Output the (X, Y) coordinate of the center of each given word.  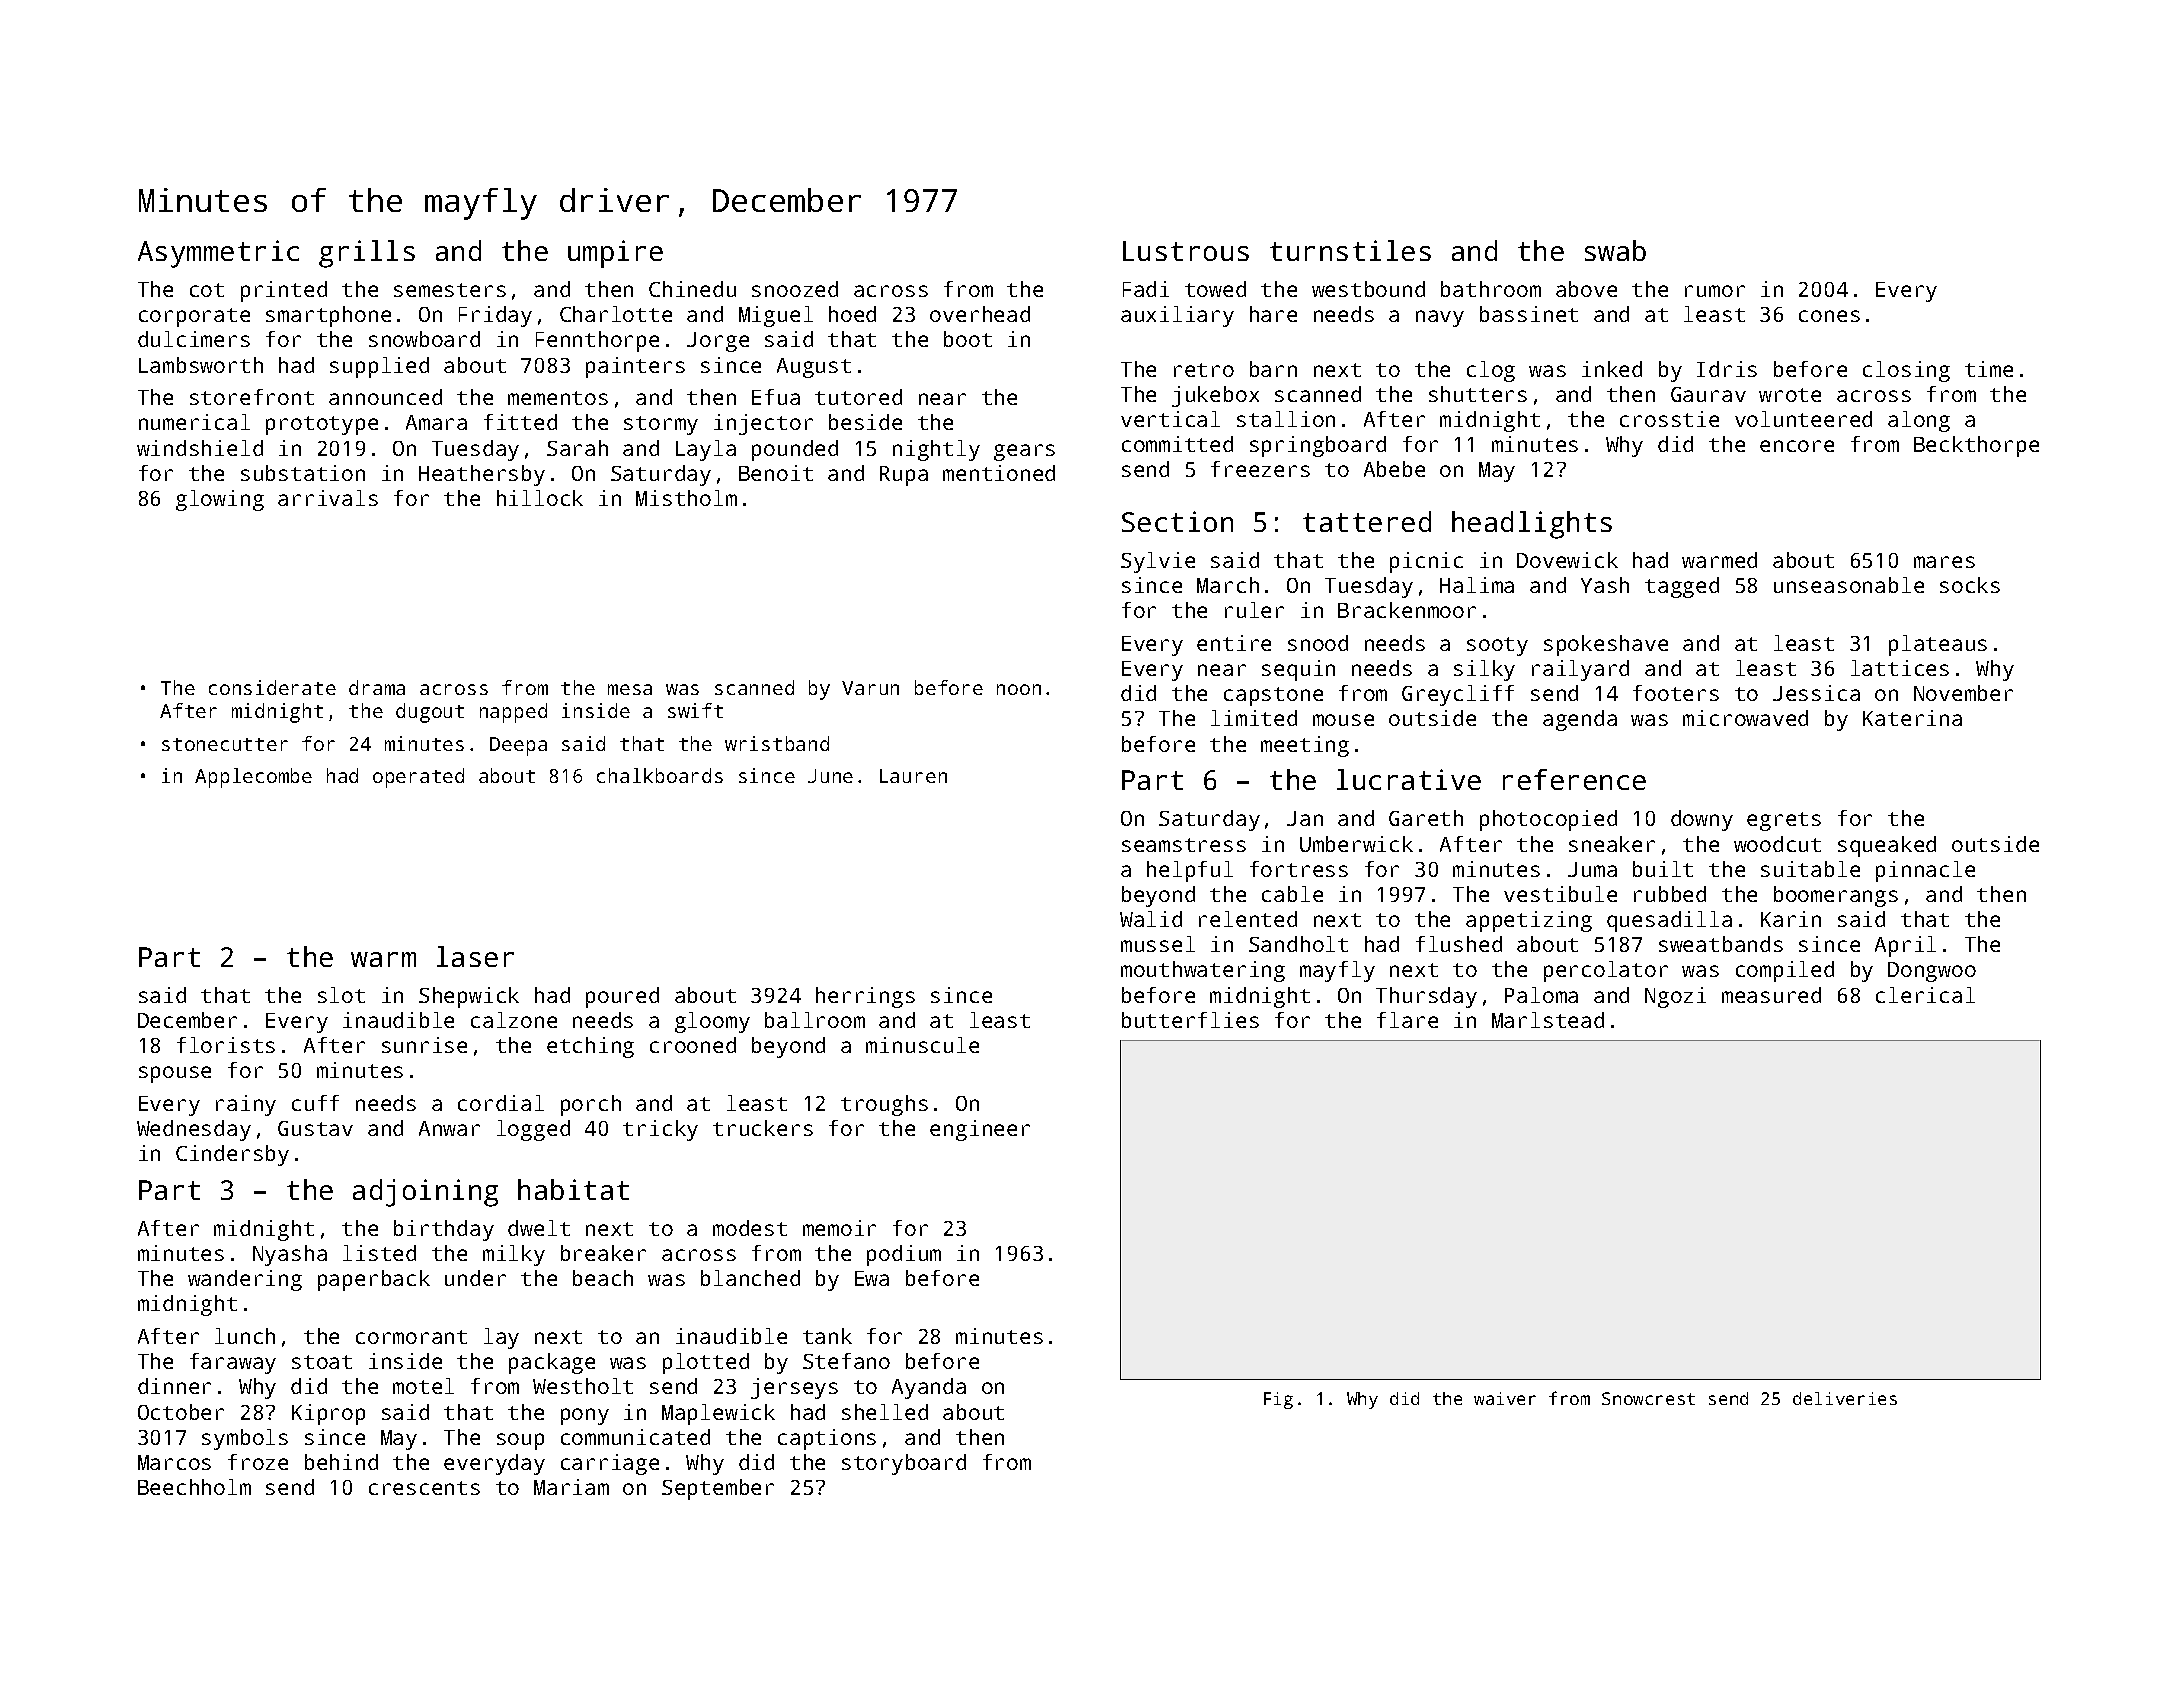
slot (341, 995)
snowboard (424, 339)
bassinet (1529, 314)
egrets (1784, 821)
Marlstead (1548, 1020)
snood (1318, 643)
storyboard (904, 1464)
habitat (573, 1189)
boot (968, 339)
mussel (1158, 944)
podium (904, 1255)
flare (1407, 1020)
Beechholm (194, 1487)
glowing (220, 500)
